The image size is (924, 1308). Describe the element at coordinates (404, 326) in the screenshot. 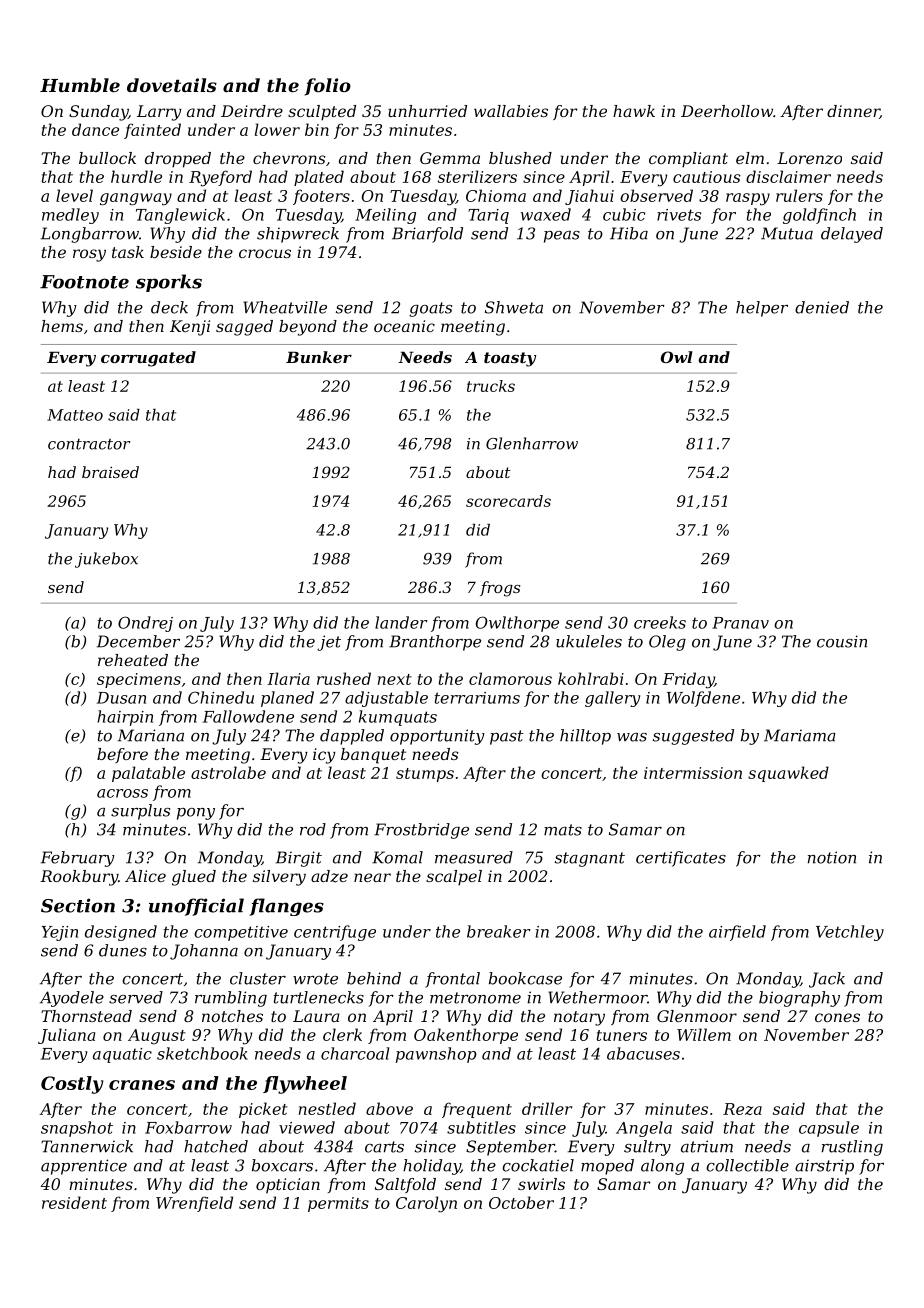

I see `oceanic` at that location.
